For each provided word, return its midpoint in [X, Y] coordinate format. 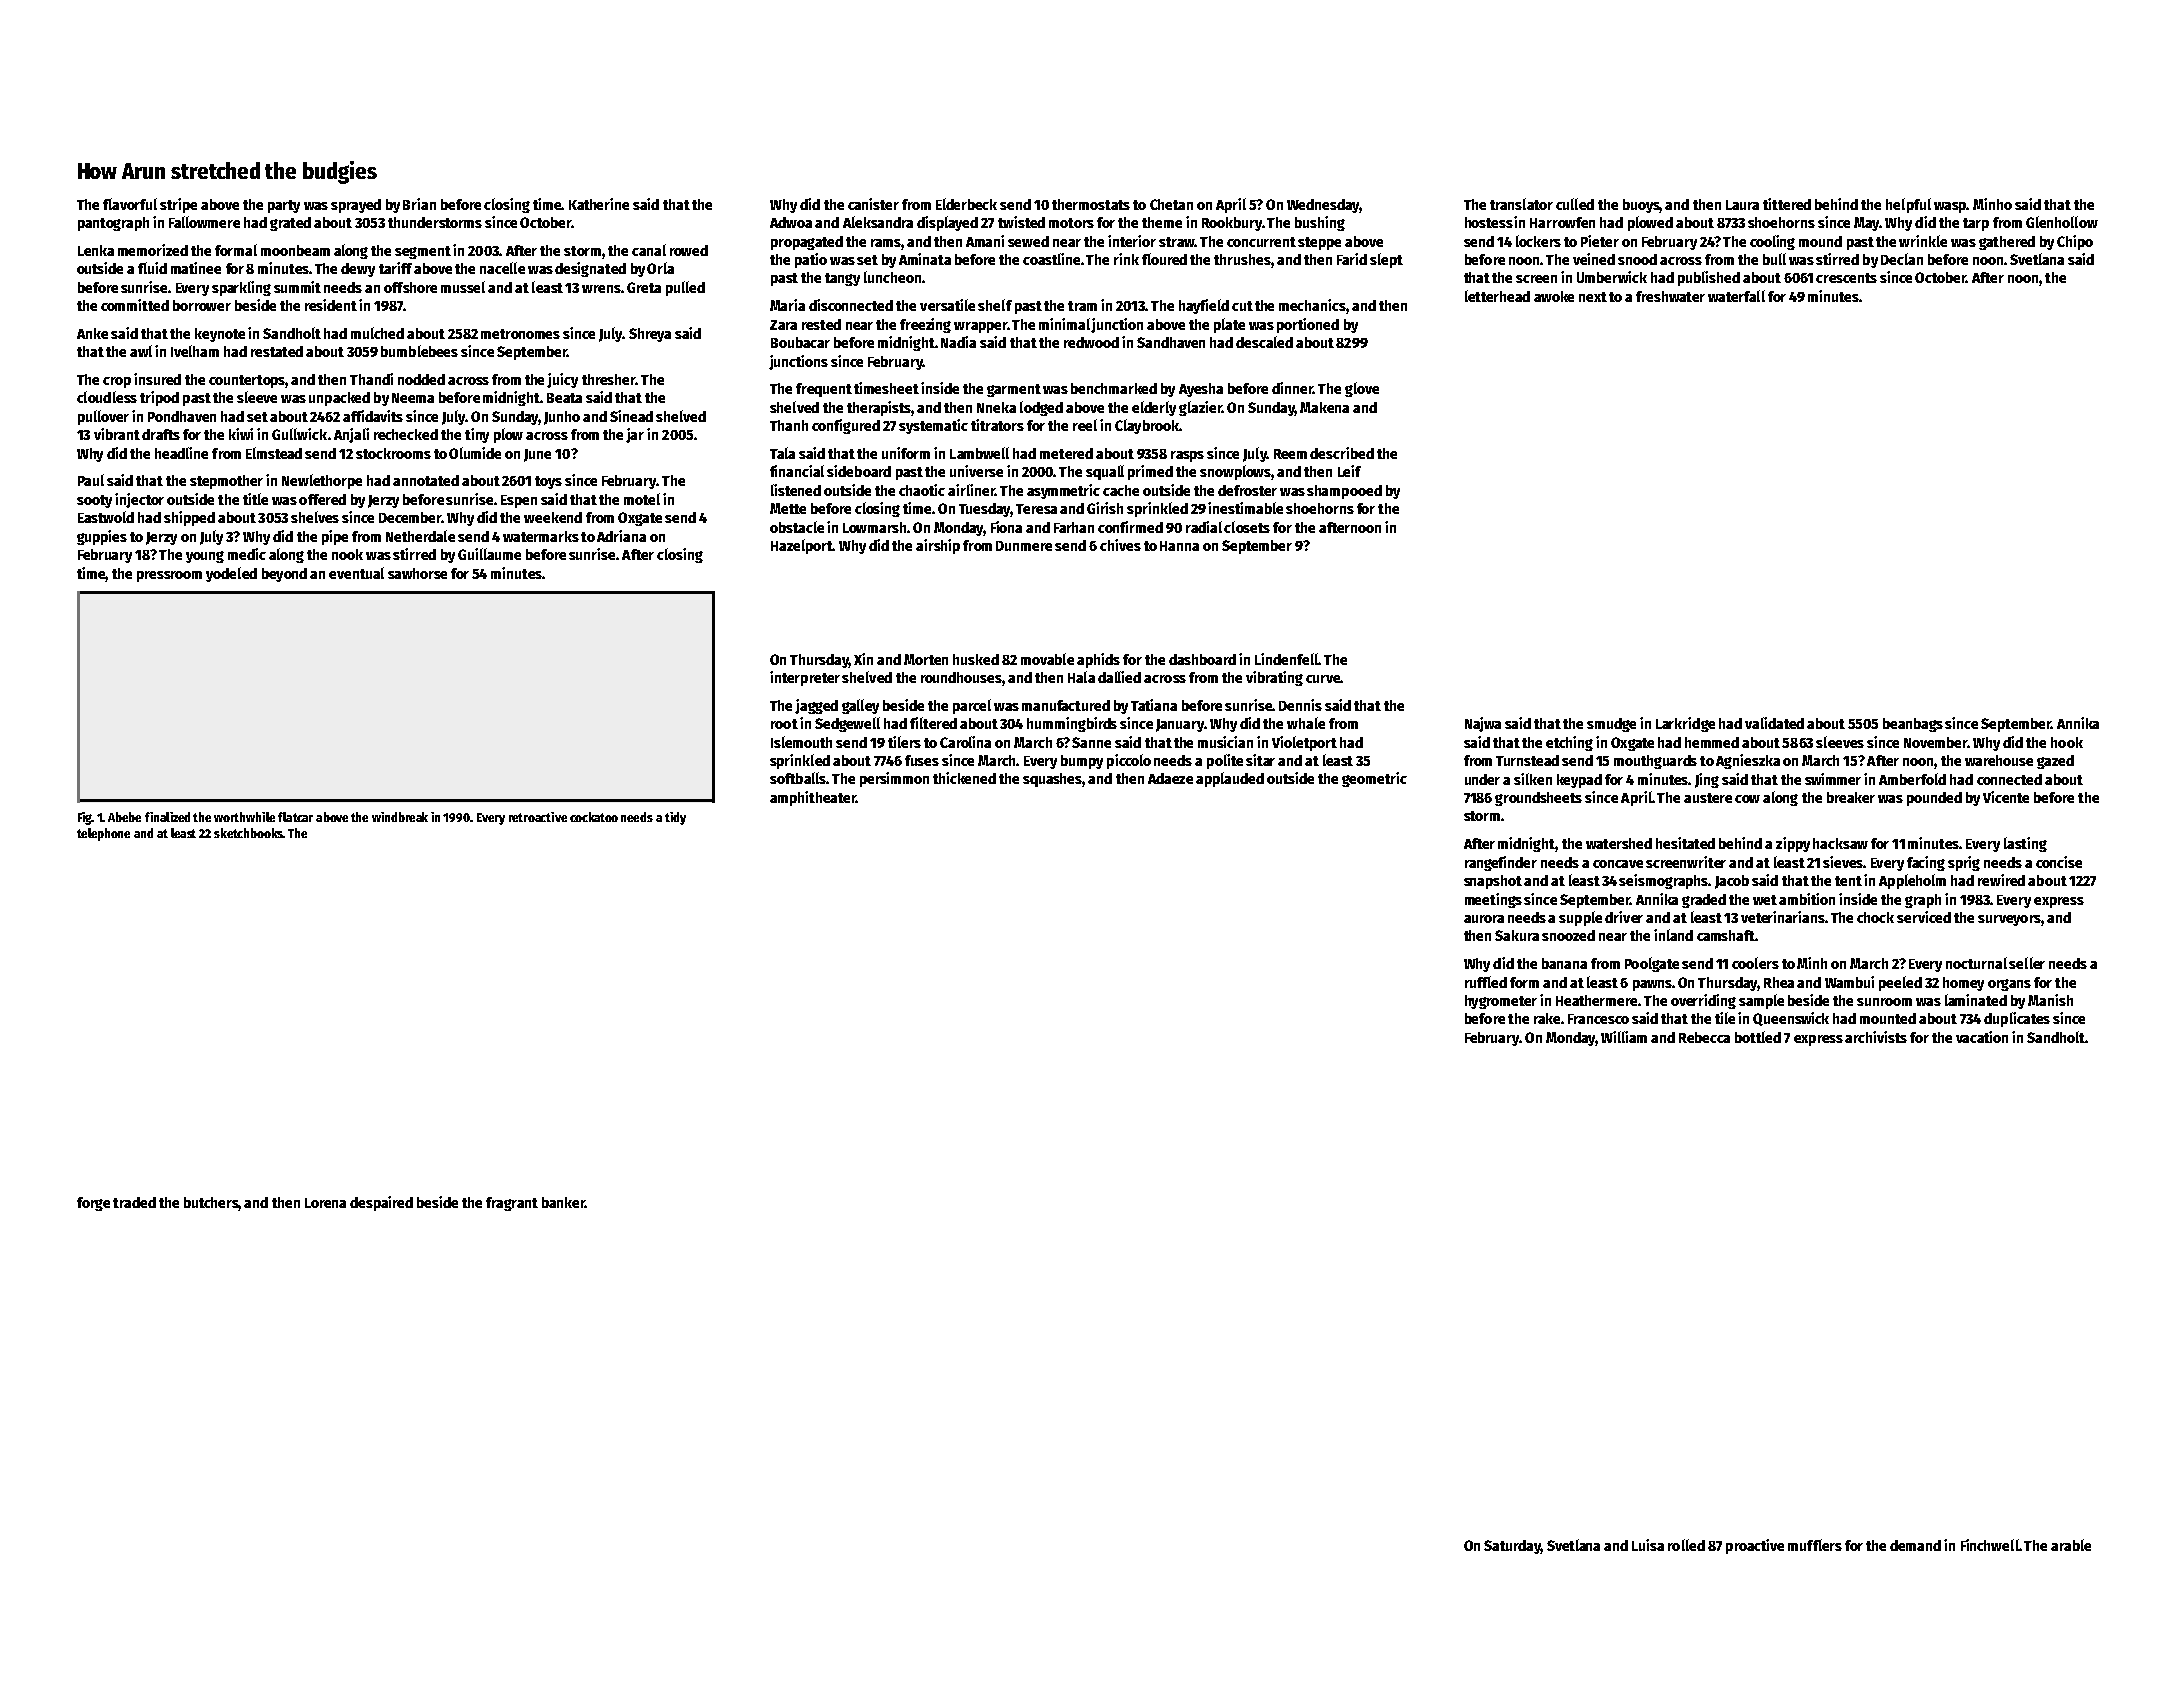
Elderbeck [966, 204]
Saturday [1512, 1547]
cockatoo [594, 817]
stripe [178, 205]
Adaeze [1170, 778]
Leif [1349, 471]
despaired [381, 1203]
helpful [1908, 205]
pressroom [169, 576]
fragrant [512, 1204]
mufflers [1815, 1545]
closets [1247, 527]
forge [93, 1204]
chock [1875, 917]
